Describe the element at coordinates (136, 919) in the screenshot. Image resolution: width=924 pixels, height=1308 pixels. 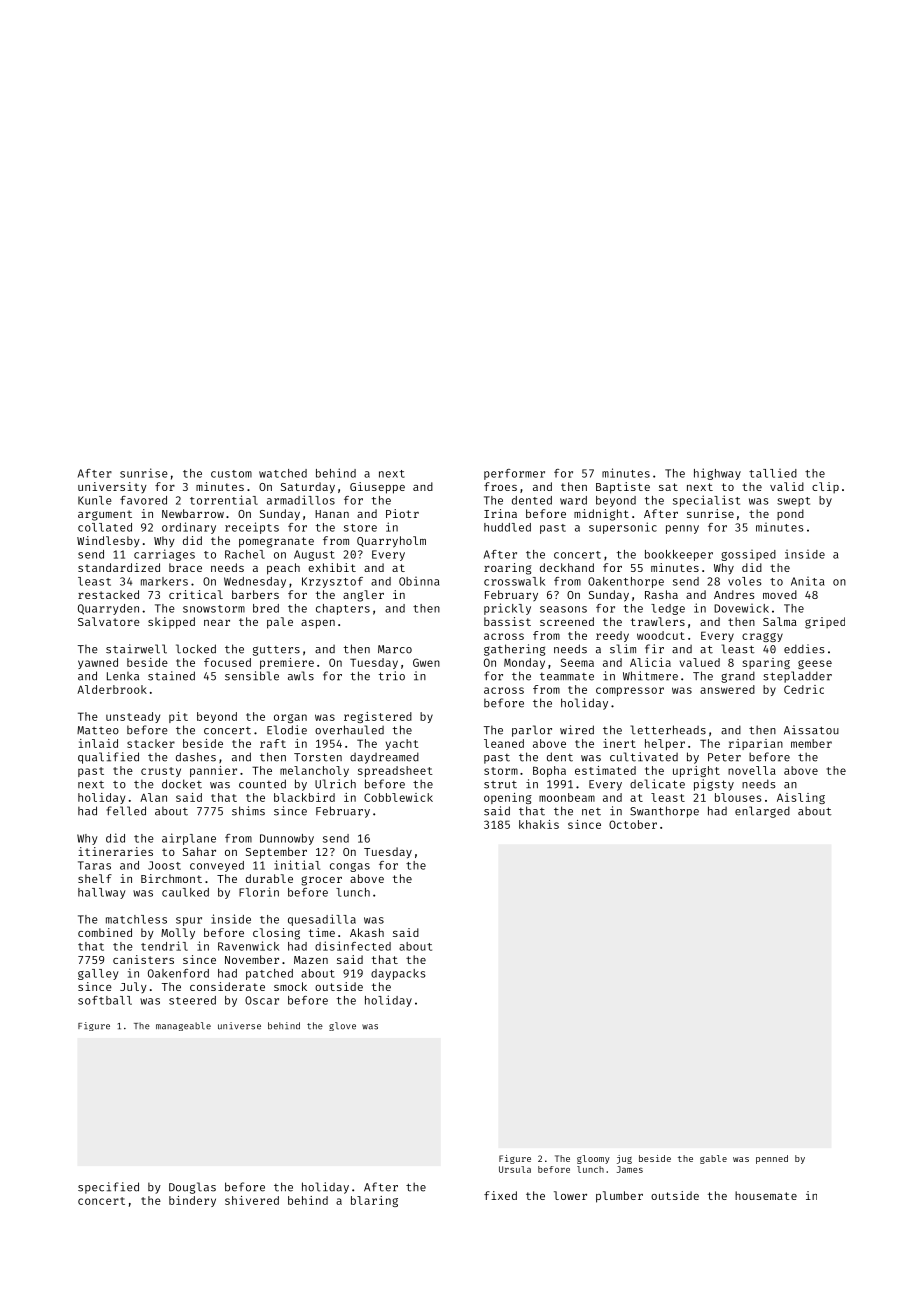
I see `matchless` at that location.
